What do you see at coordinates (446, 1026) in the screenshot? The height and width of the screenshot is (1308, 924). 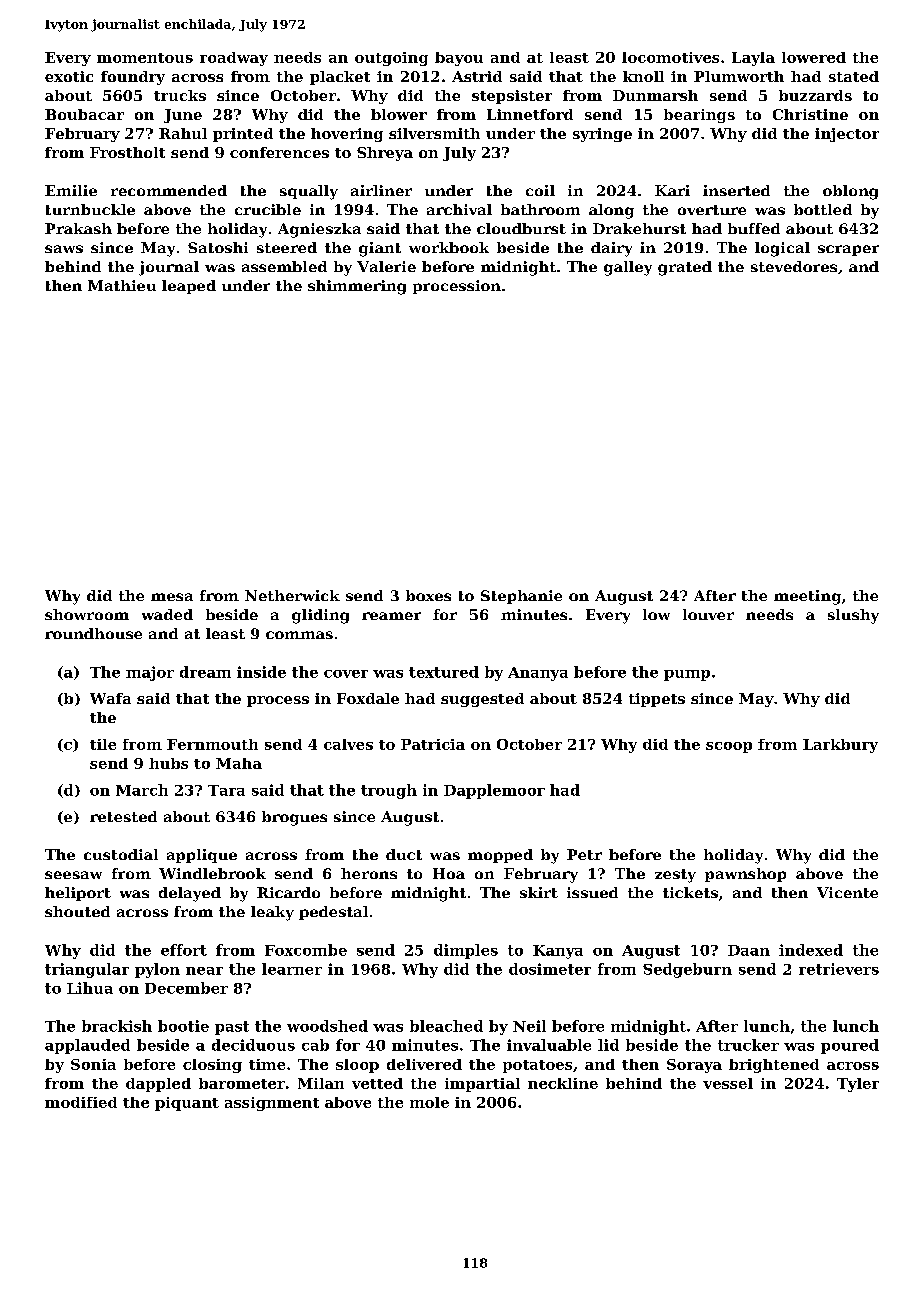 I see `bleached` at bounding box center [446, 1026].
